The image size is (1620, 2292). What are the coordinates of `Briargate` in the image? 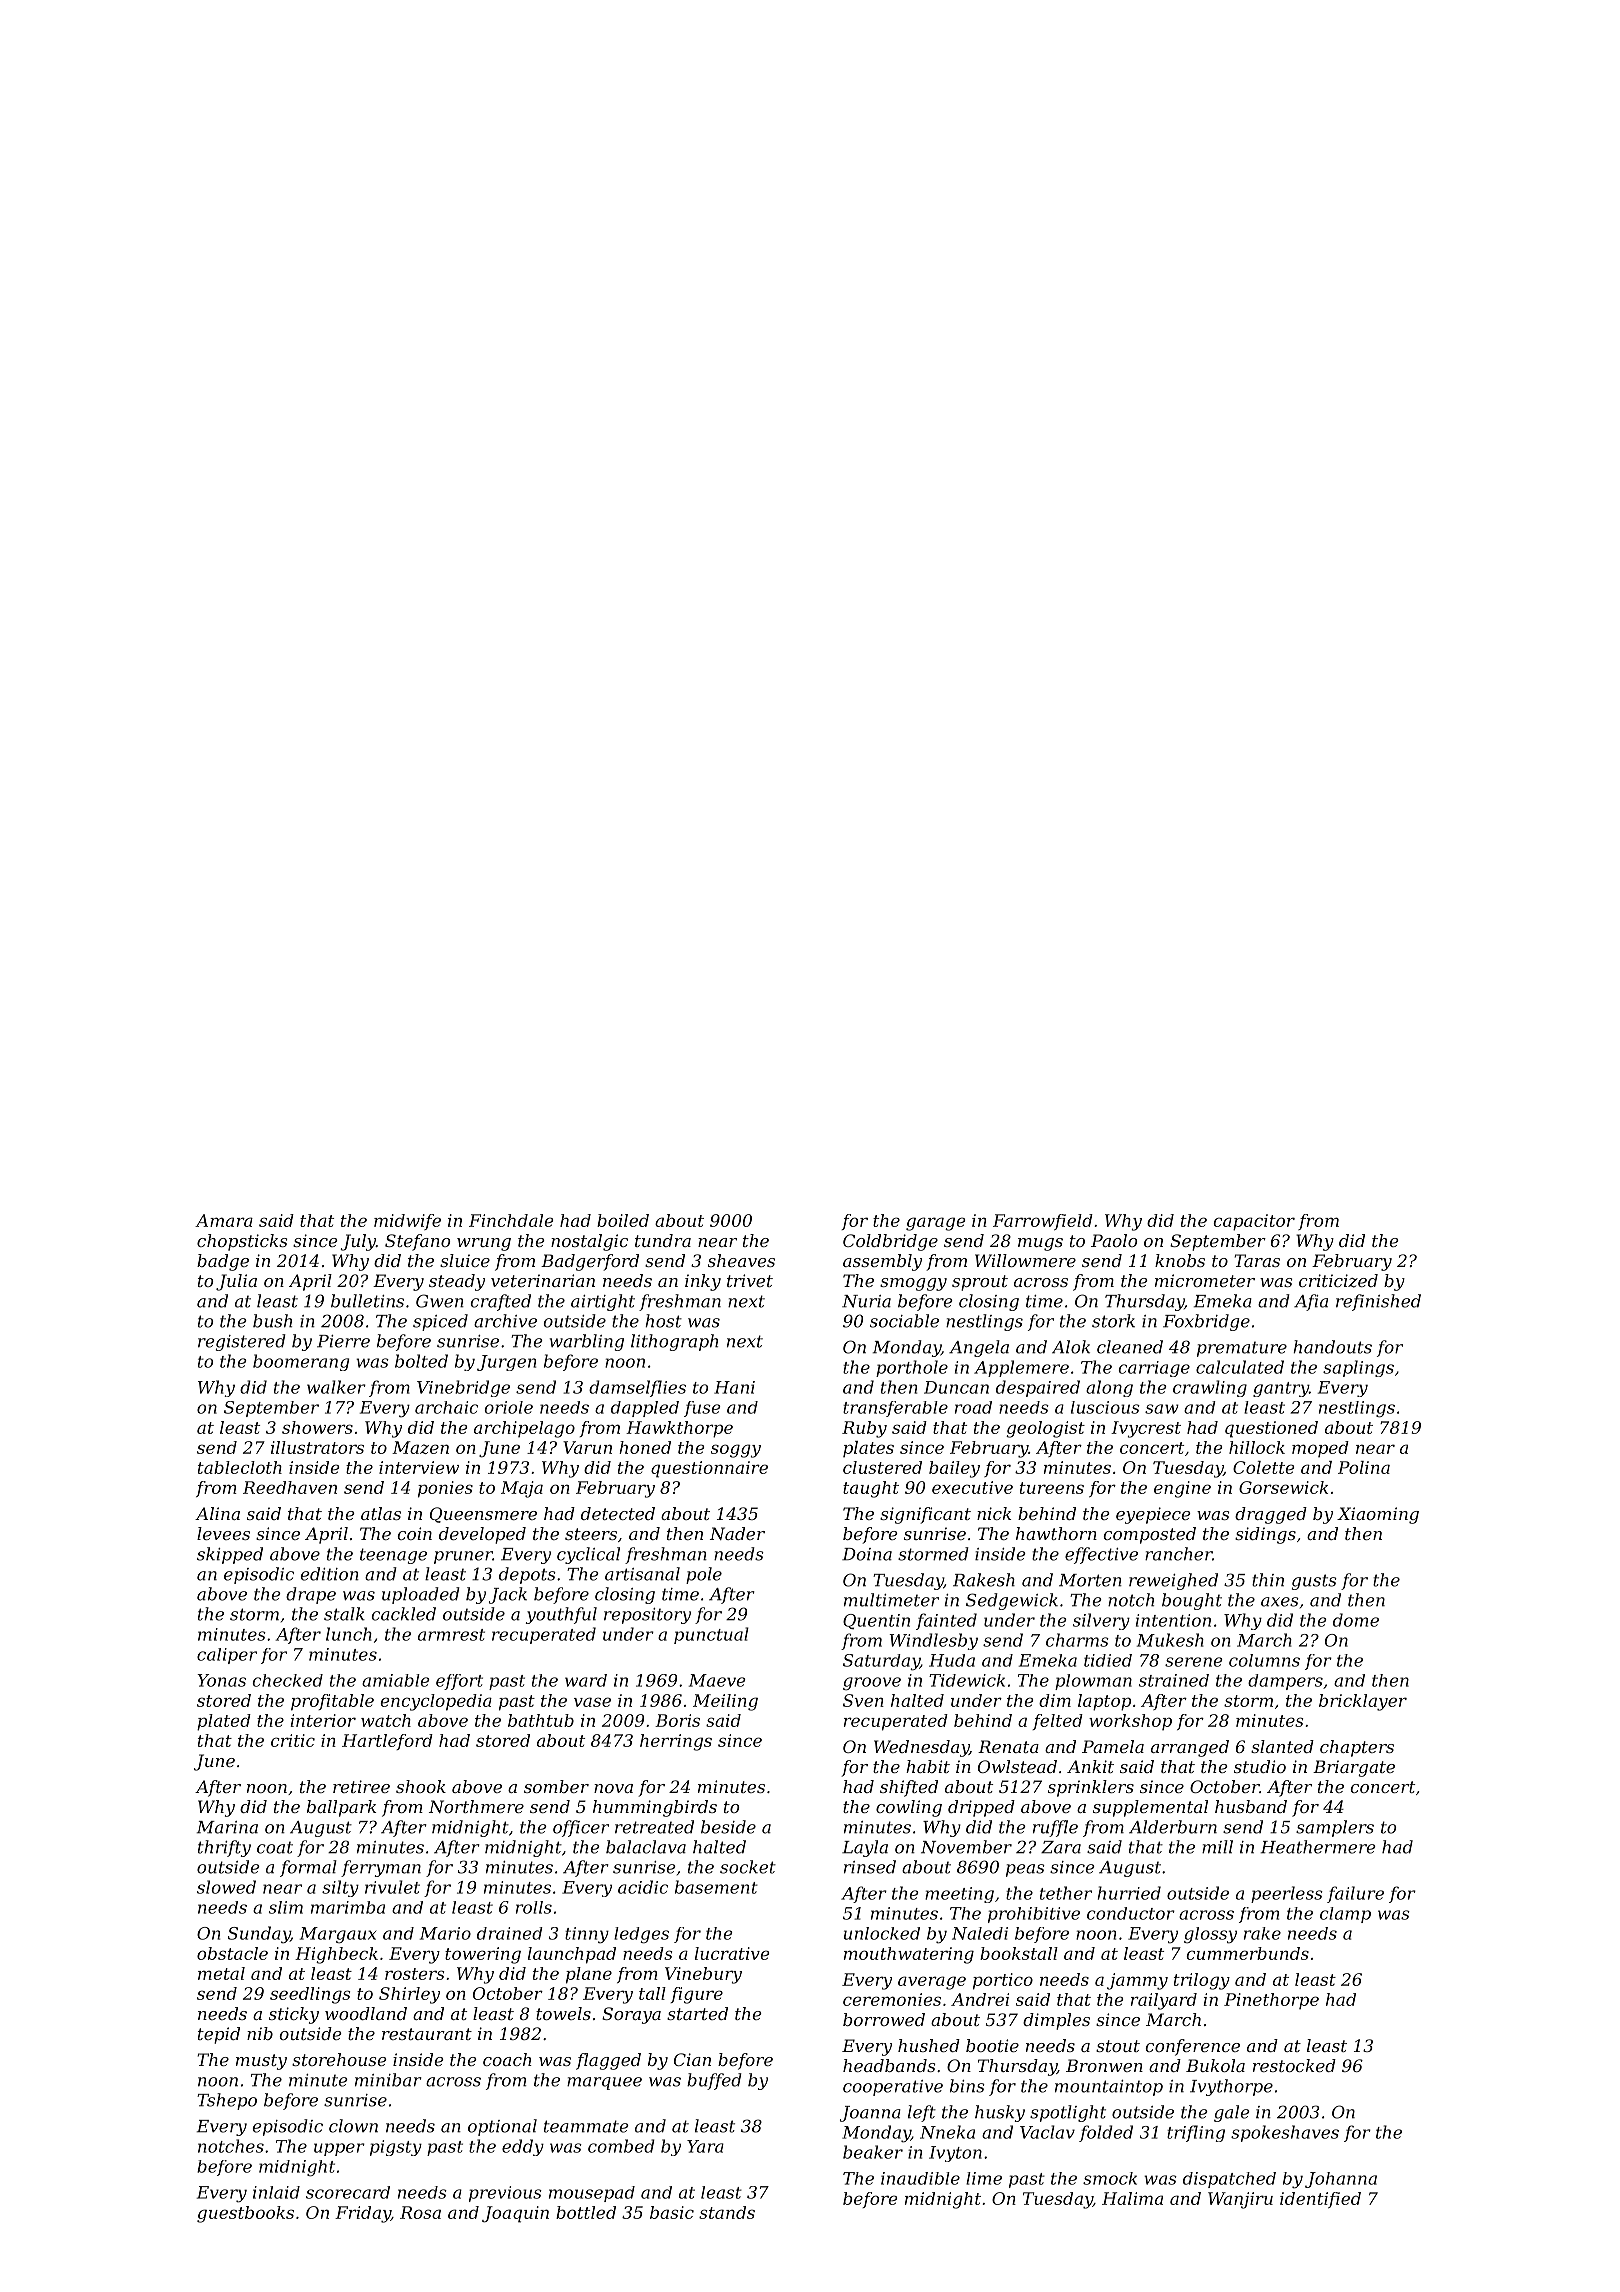 It's located at (1354, 1768).
